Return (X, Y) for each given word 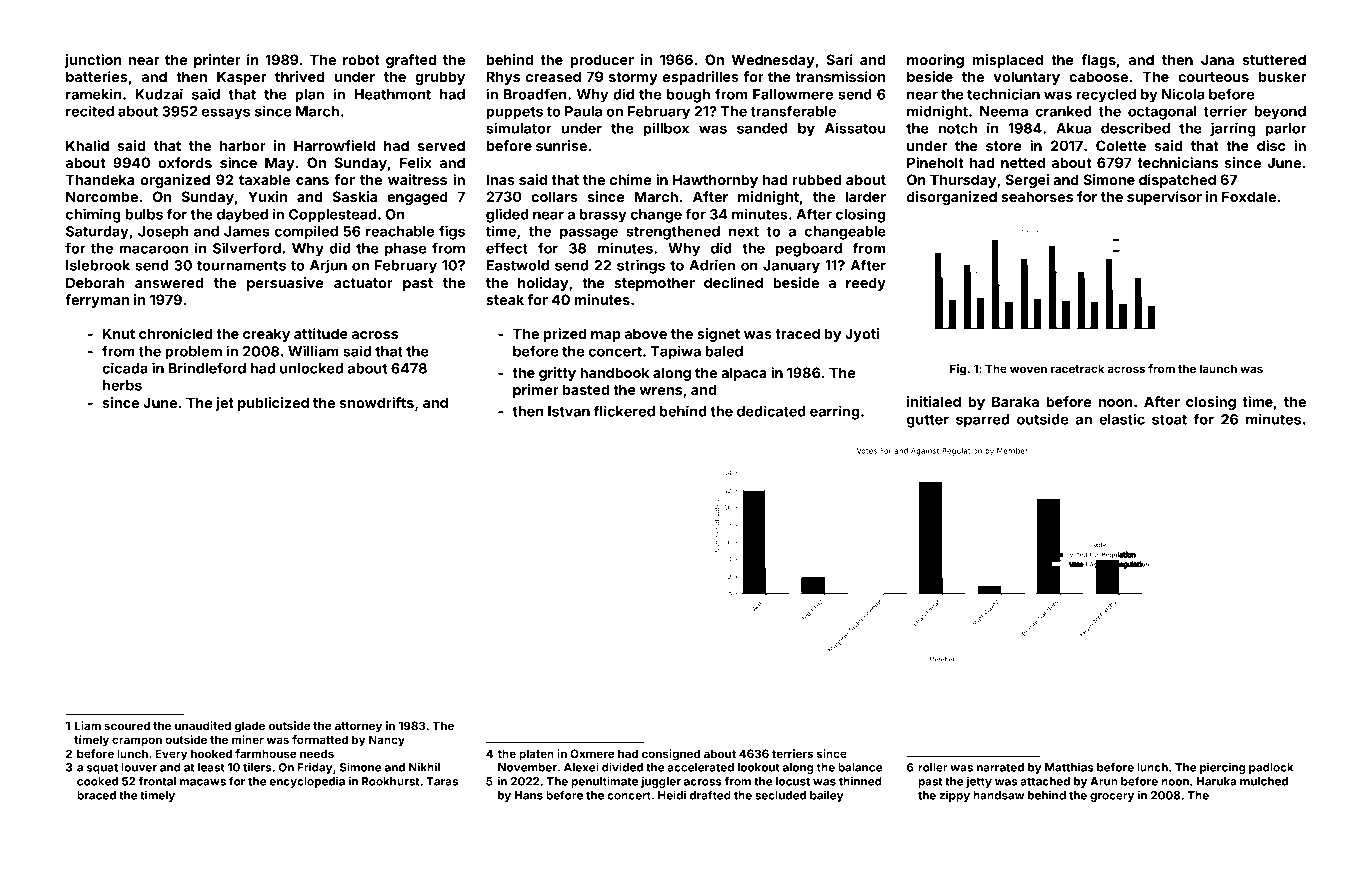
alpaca (744, 374)
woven (1028, 369)
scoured (127, 725)
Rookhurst (390, 781)
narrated (1000, 767)
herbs (122, 385)
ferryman (97, 301)
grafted (411, 61)
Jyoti (862, 335)
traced (797, 333)
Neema (1004, 111)
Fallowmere (793, 94)
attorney (358, 727)
